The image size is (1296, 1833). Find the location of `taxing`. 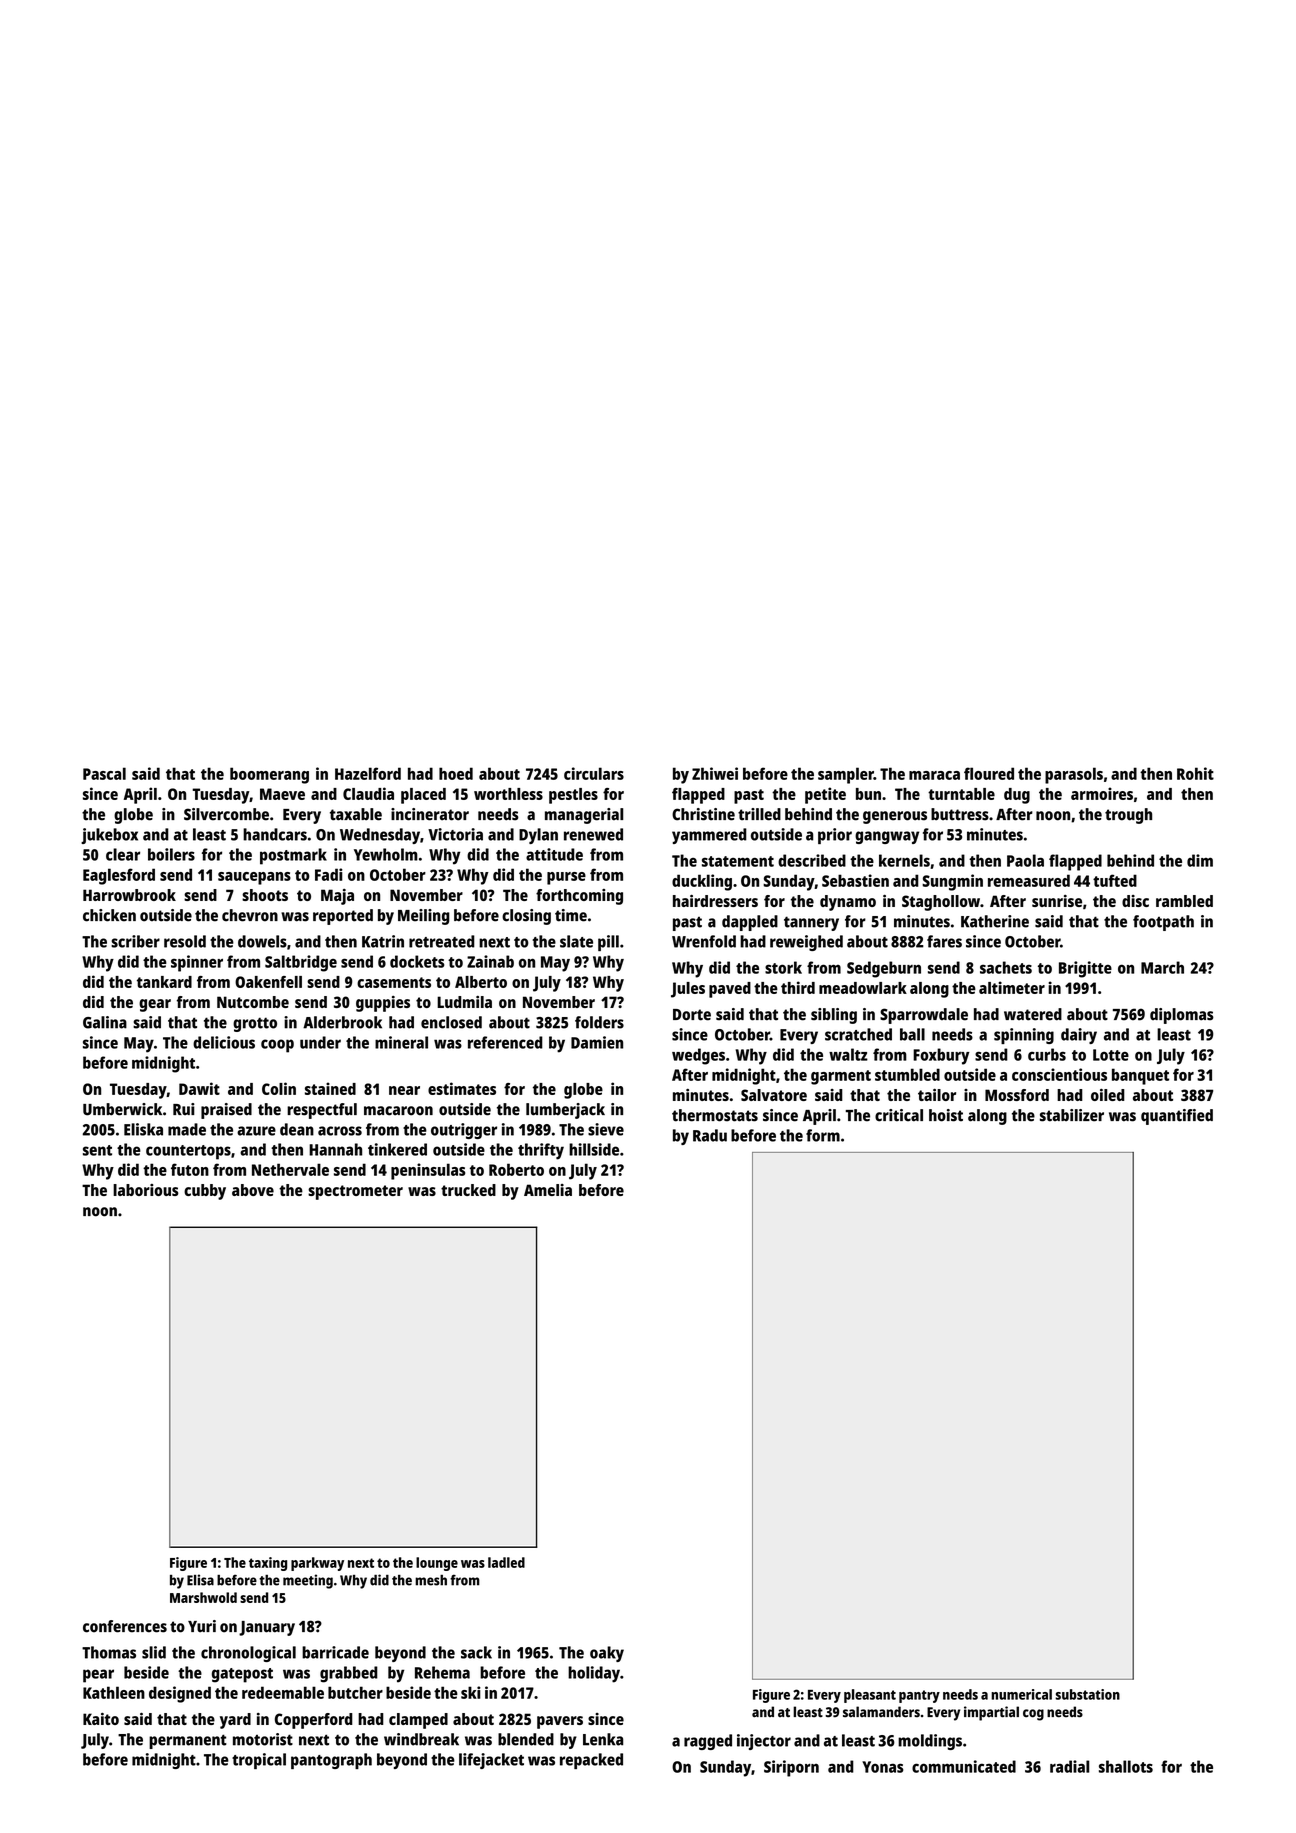

taxing is located at coordinates (268, 1564).
